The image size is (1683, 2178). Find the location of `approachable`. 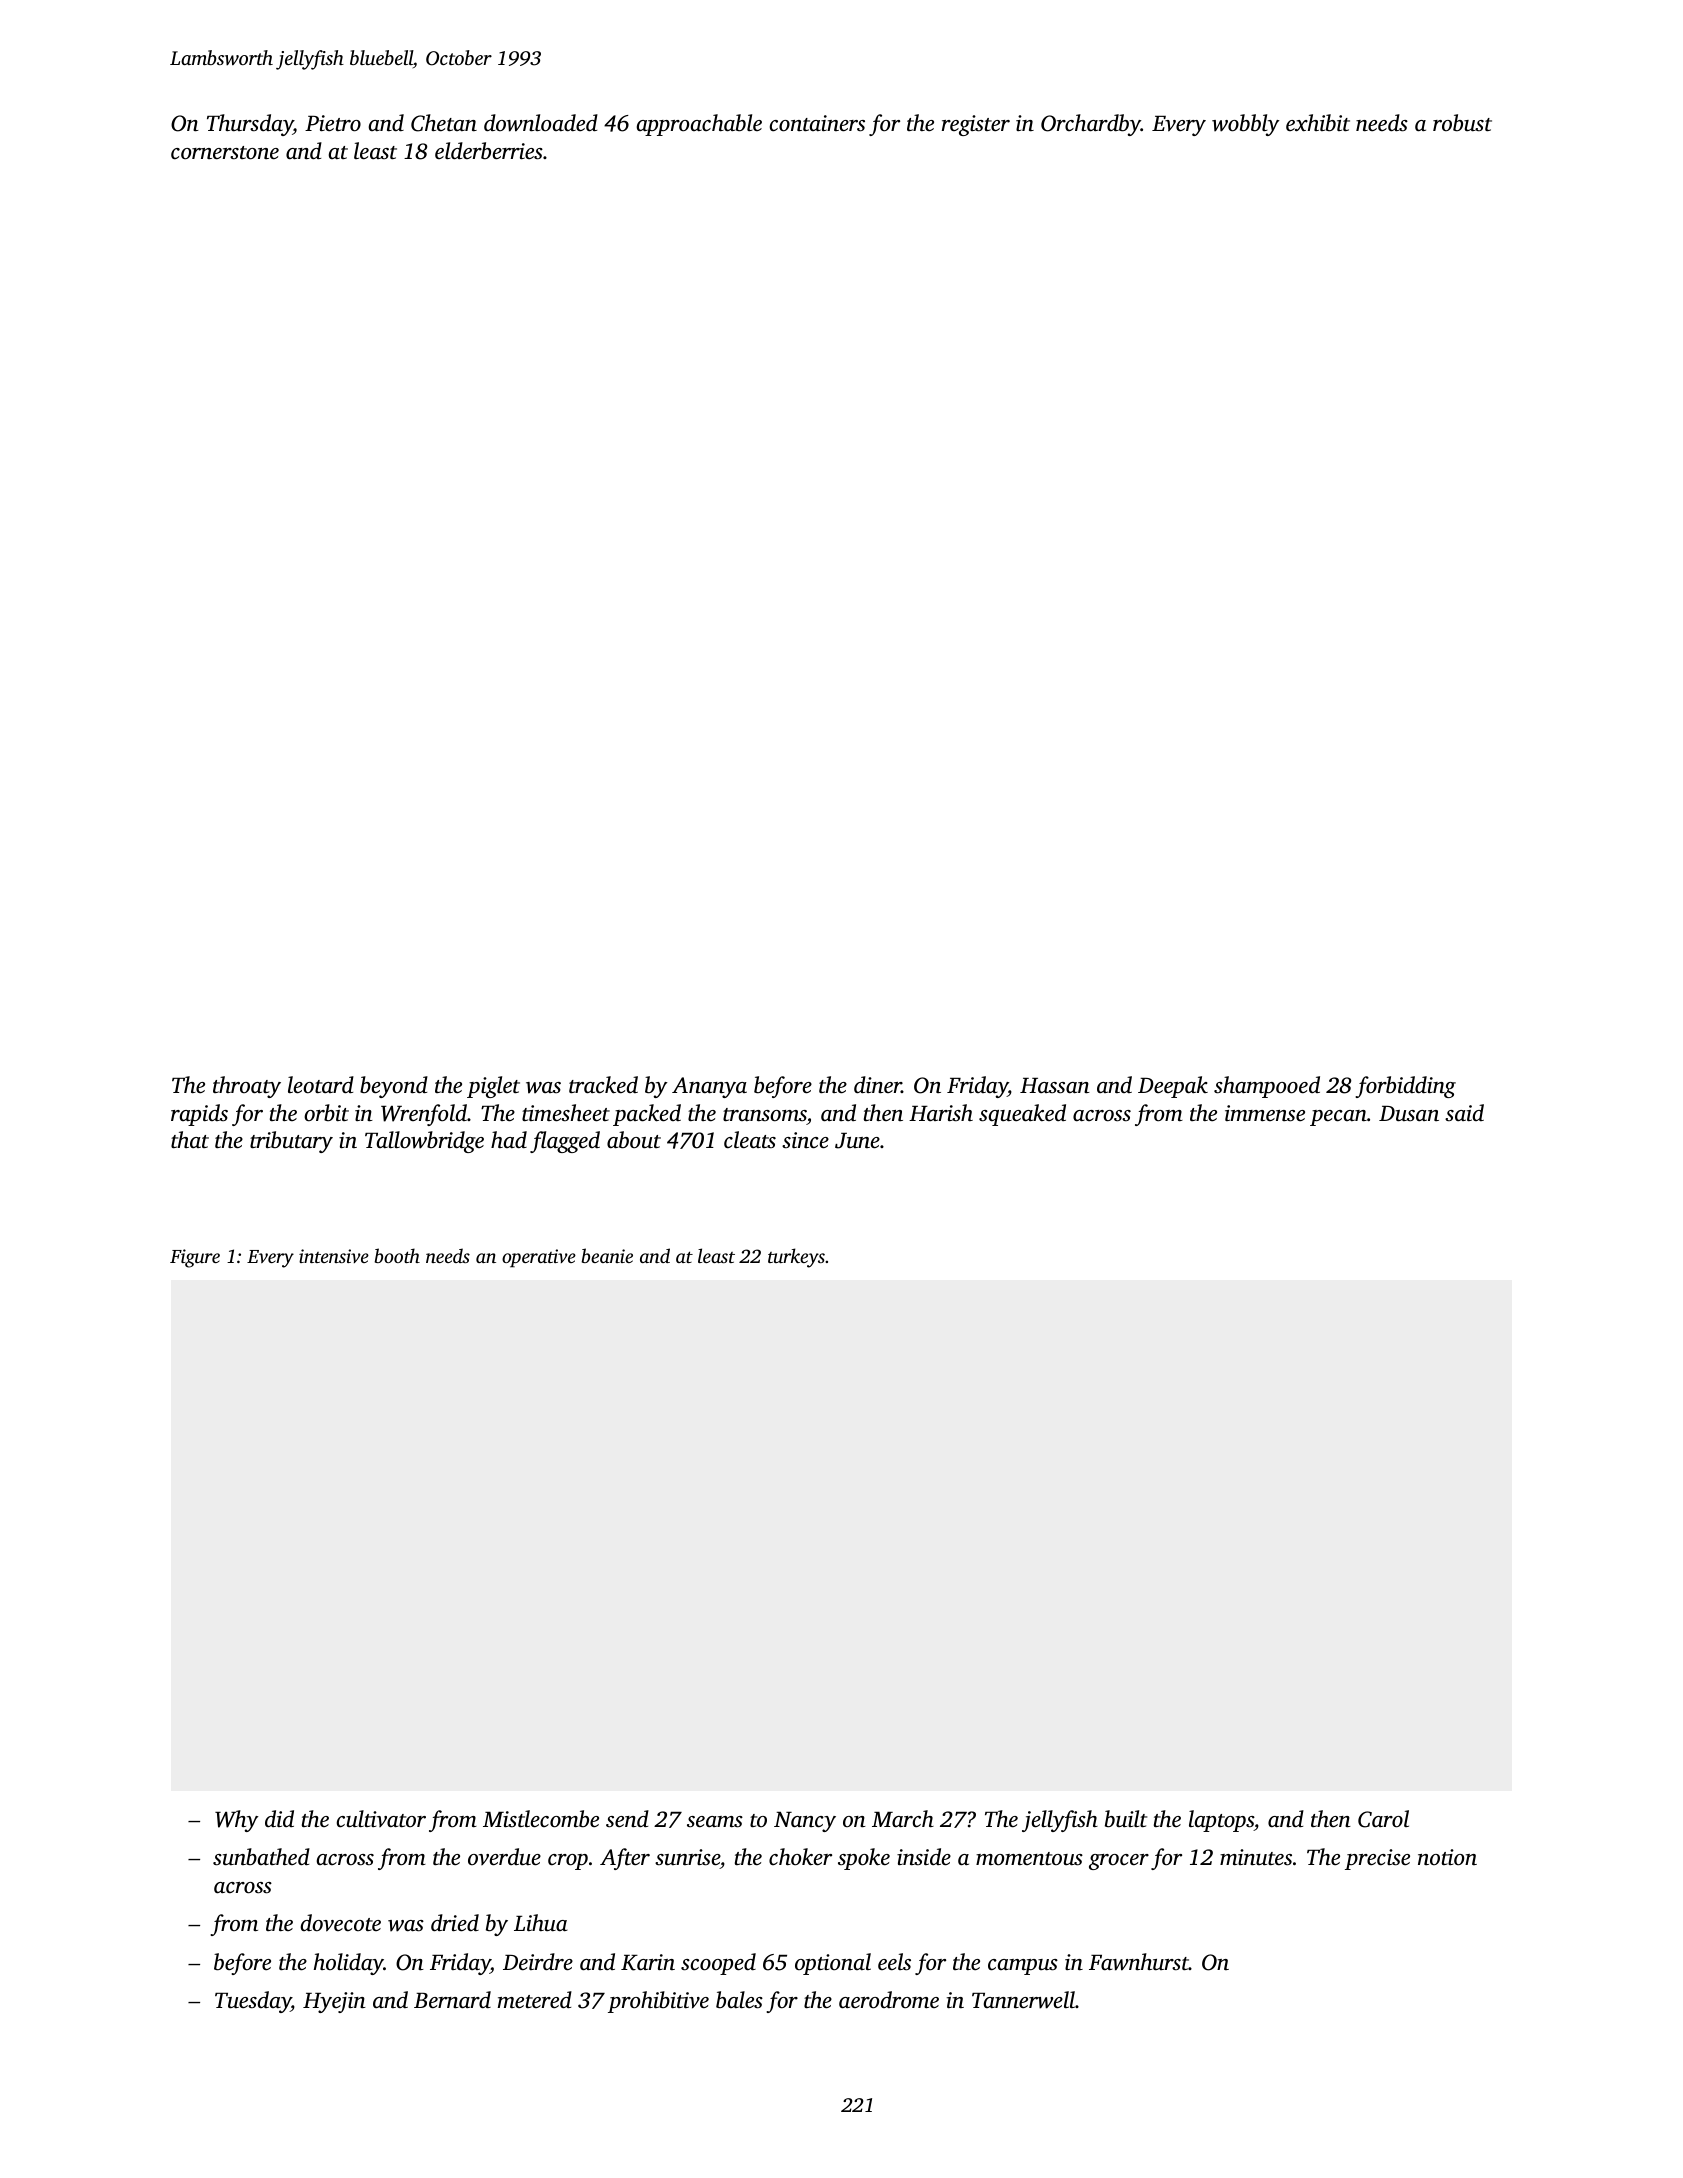

approachable is located at coordinates (699, 125).
